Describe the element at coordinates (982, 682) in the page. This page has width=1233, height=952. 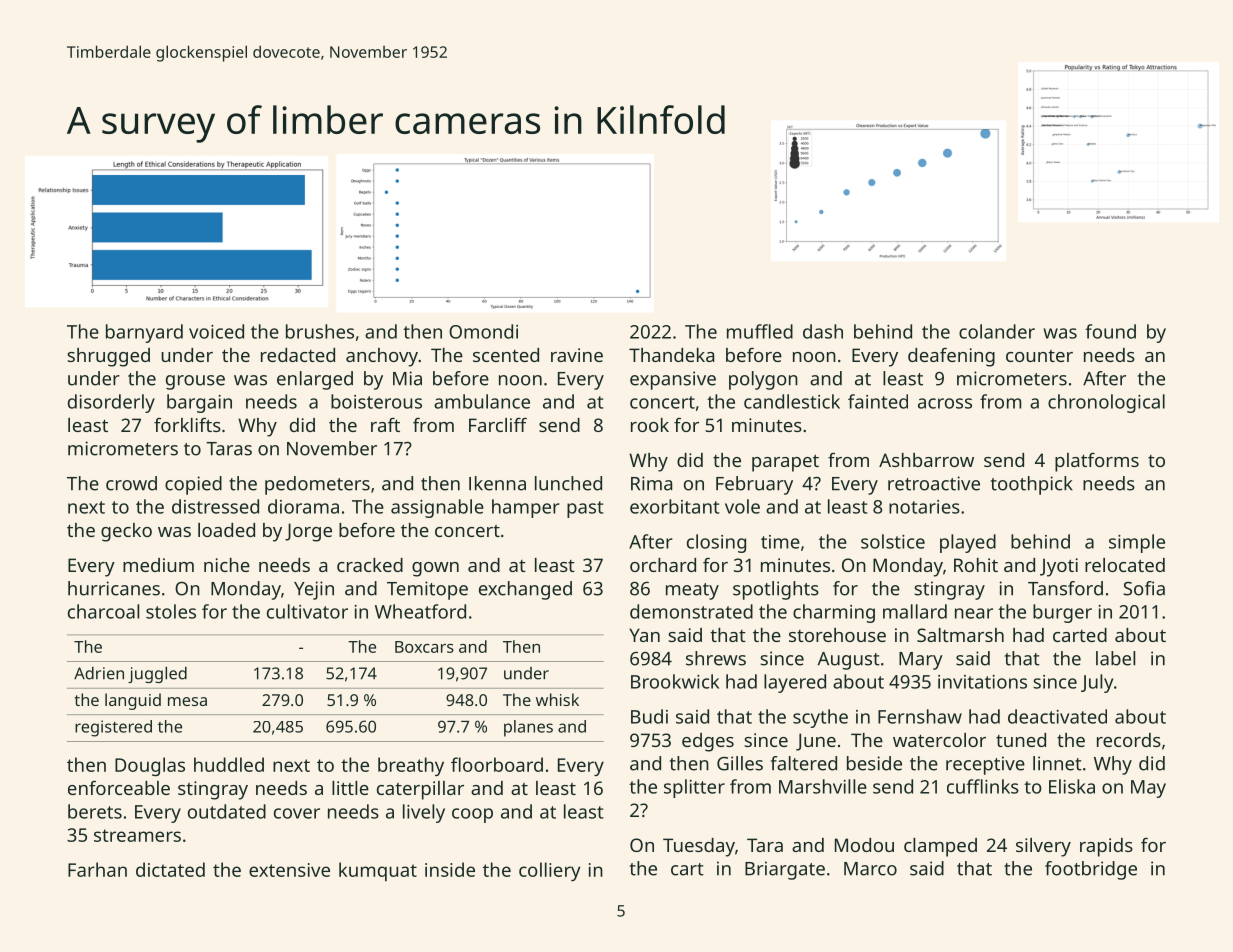
I see `invitations` at that location.
